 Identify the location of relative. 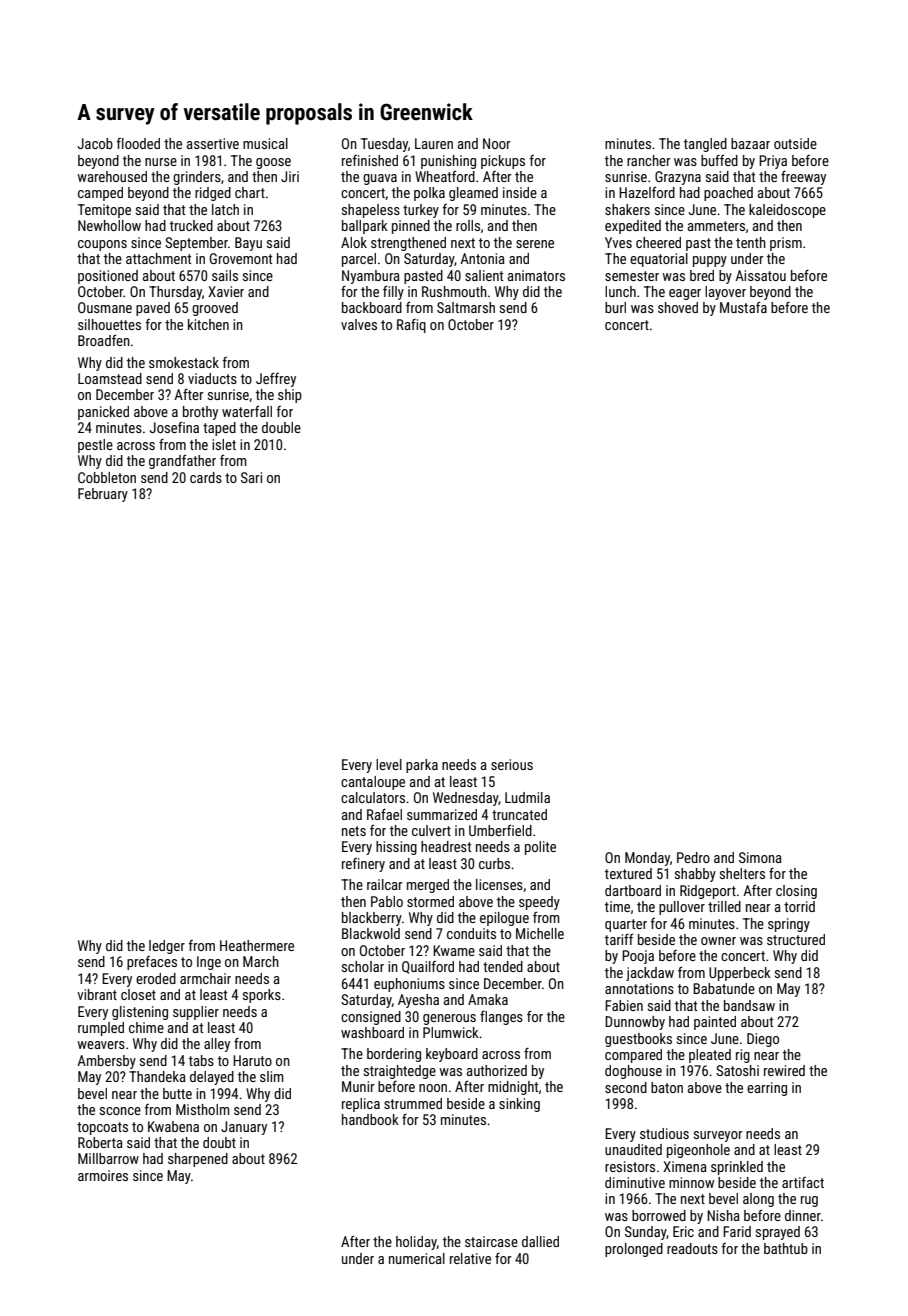
(470, 1258).
